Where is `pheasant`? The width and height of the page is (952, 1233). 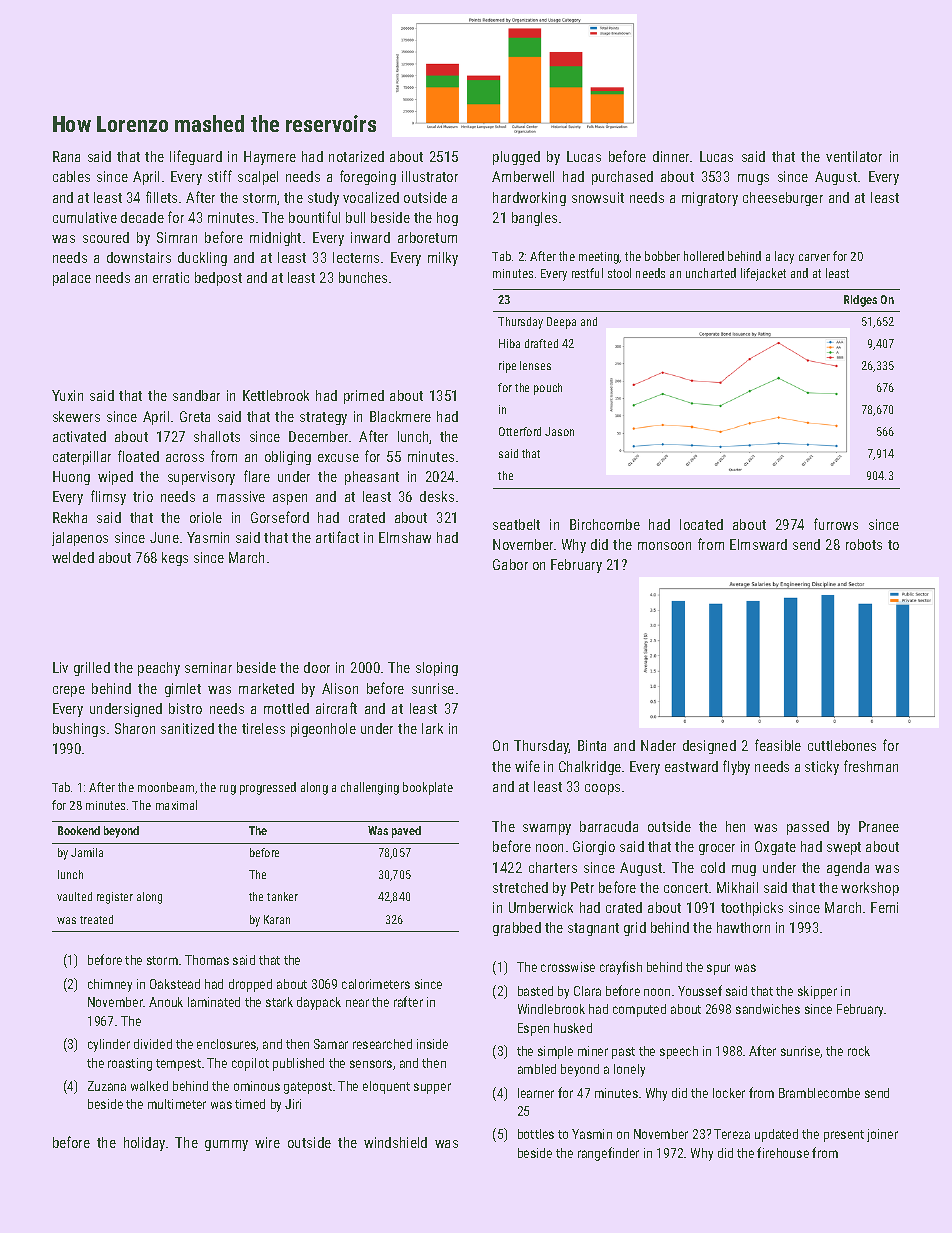
pheasant is located at coordinates (372, 478).
